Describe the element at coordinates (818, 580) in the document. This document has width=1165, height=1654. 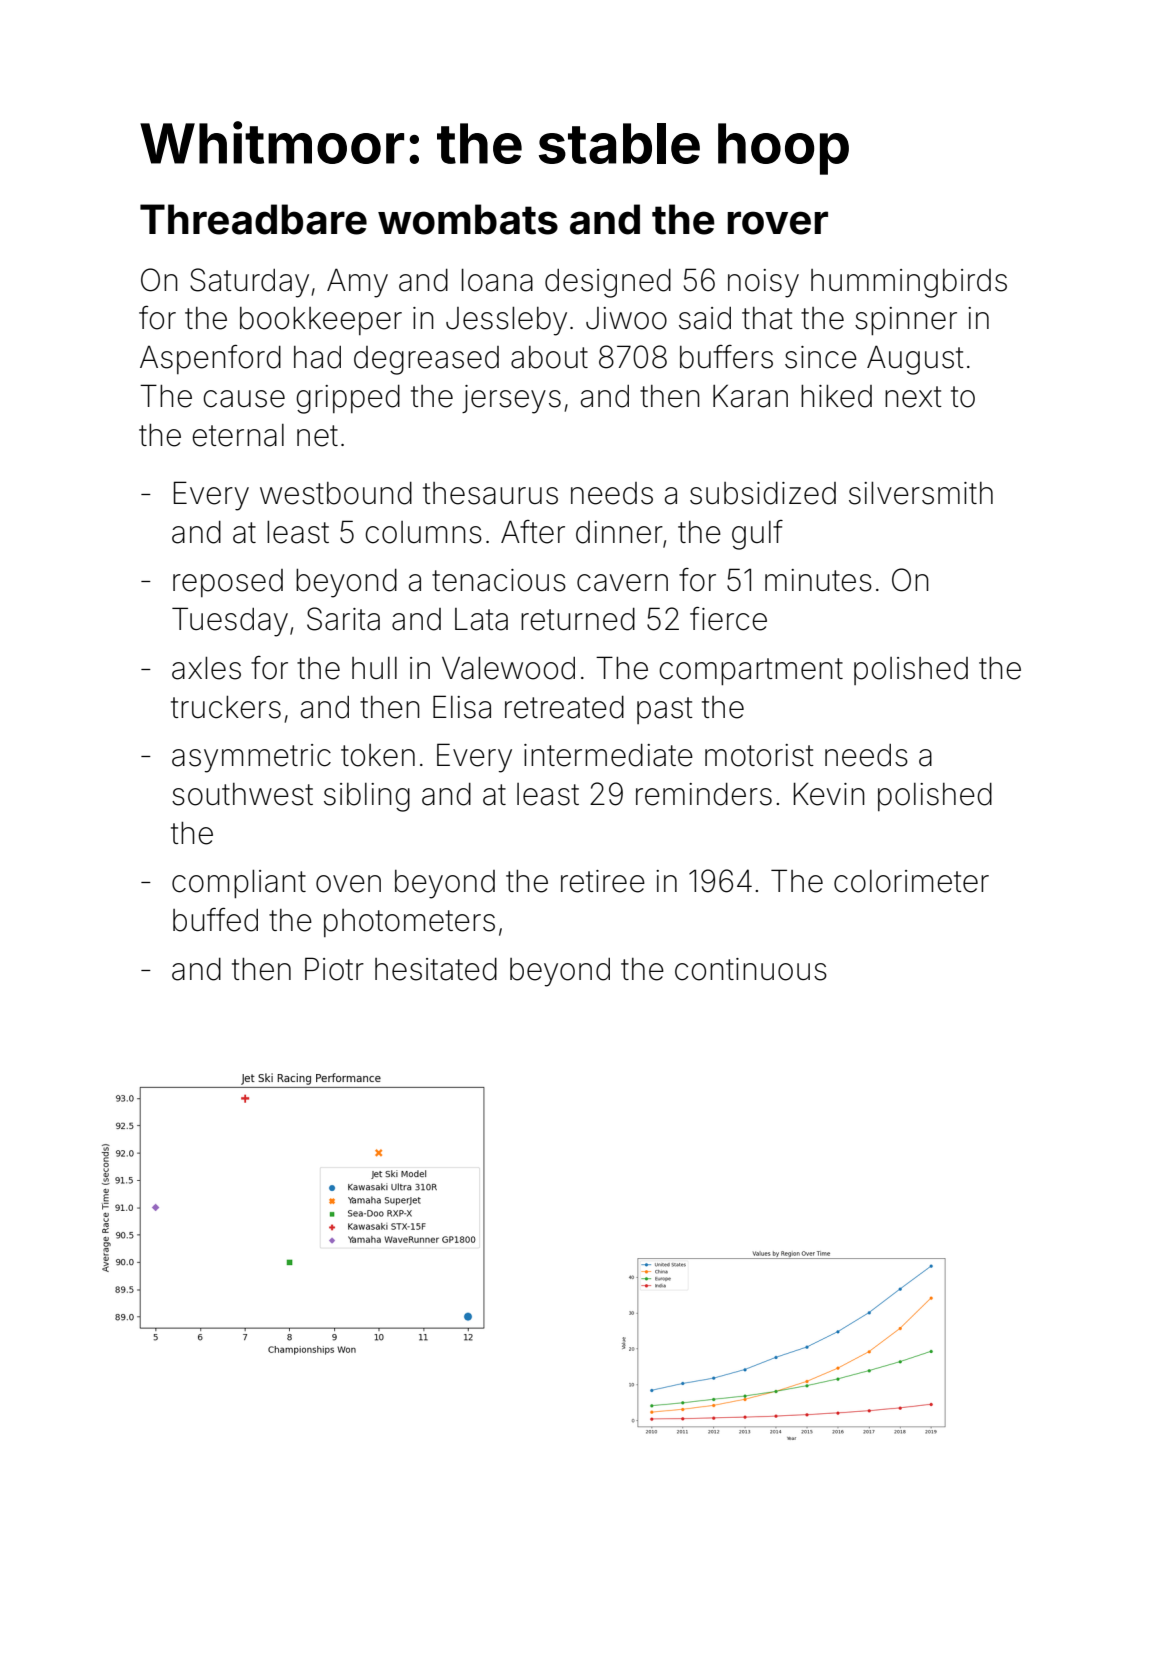
I see `minutes` at that location.
